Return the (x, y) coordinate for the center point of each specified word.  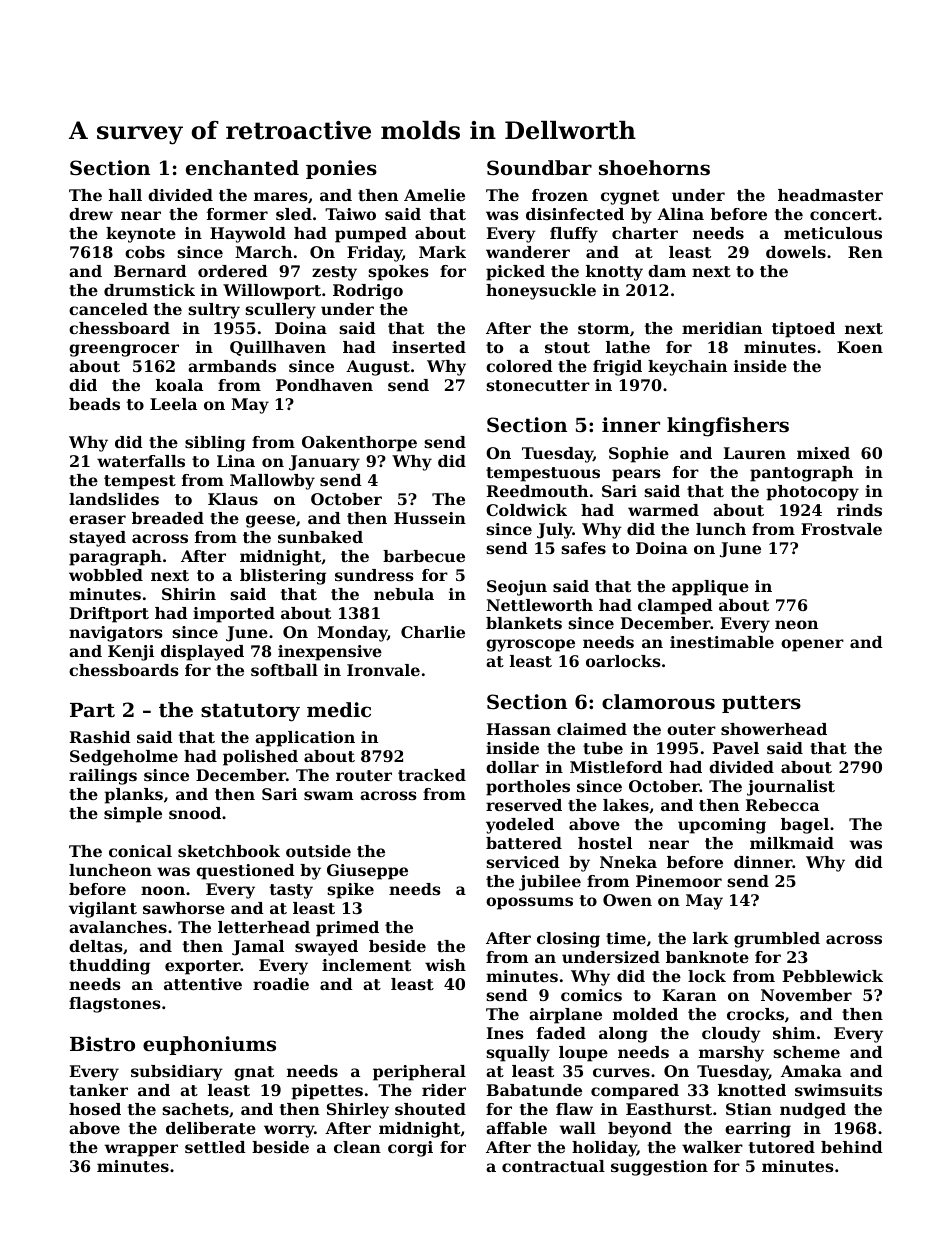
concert (843, 214)
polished (260, 758)
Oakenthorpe (359, 444)
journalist (791, 788)
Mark (442, 252)
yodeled (520, 826)
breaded (168, 518)
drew (91, 214)
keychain (687, 368)
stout (567, 347)
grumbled (777, 940)
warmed (663, 510)
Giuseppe (367, 872)
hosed (95, 1109)
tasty (291, 891)
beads (94, 404)
